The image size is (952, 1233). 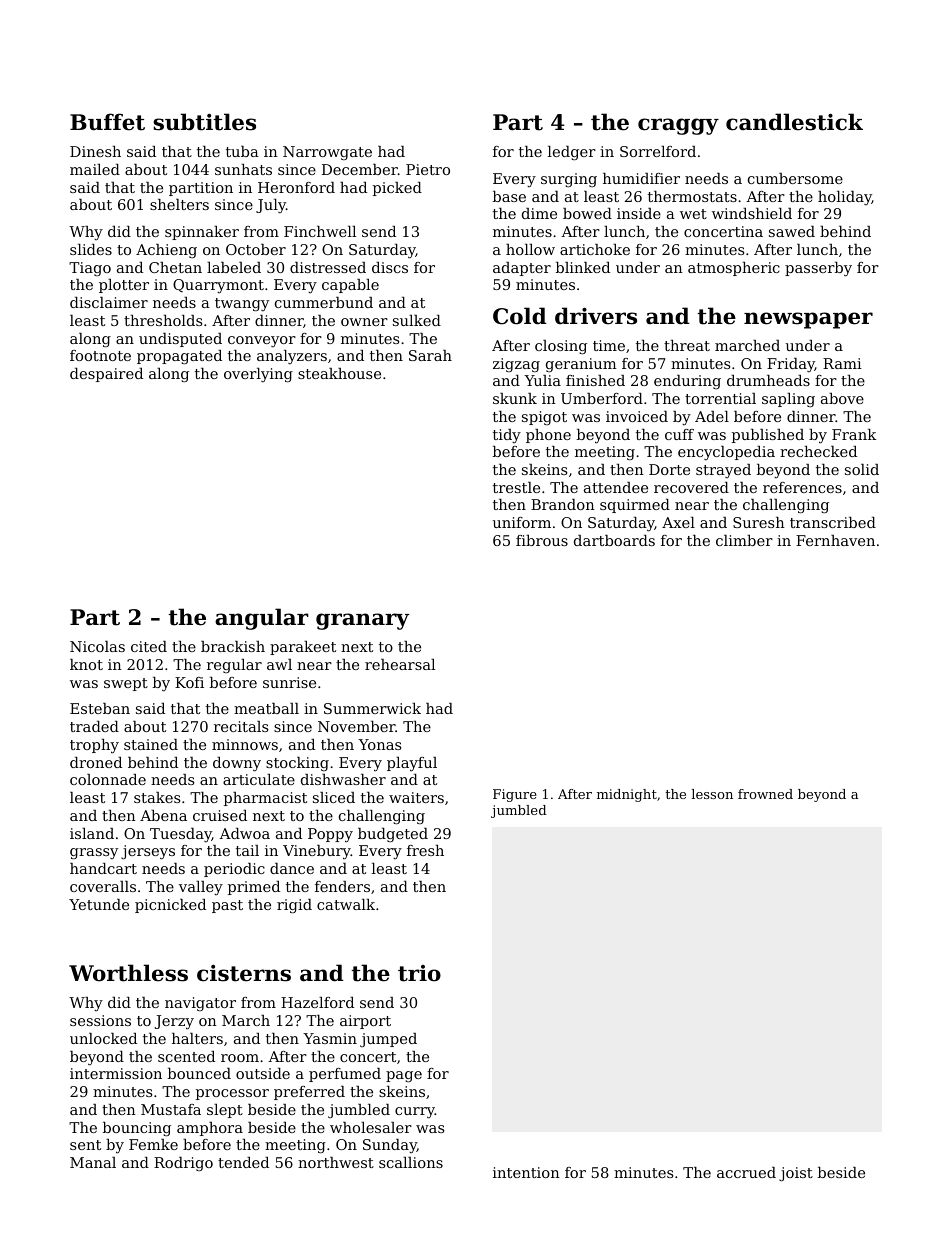 What do you see at coordinates (854, 434) in the screenshot?
I see `Frank` at bounding box center [854, 434].
